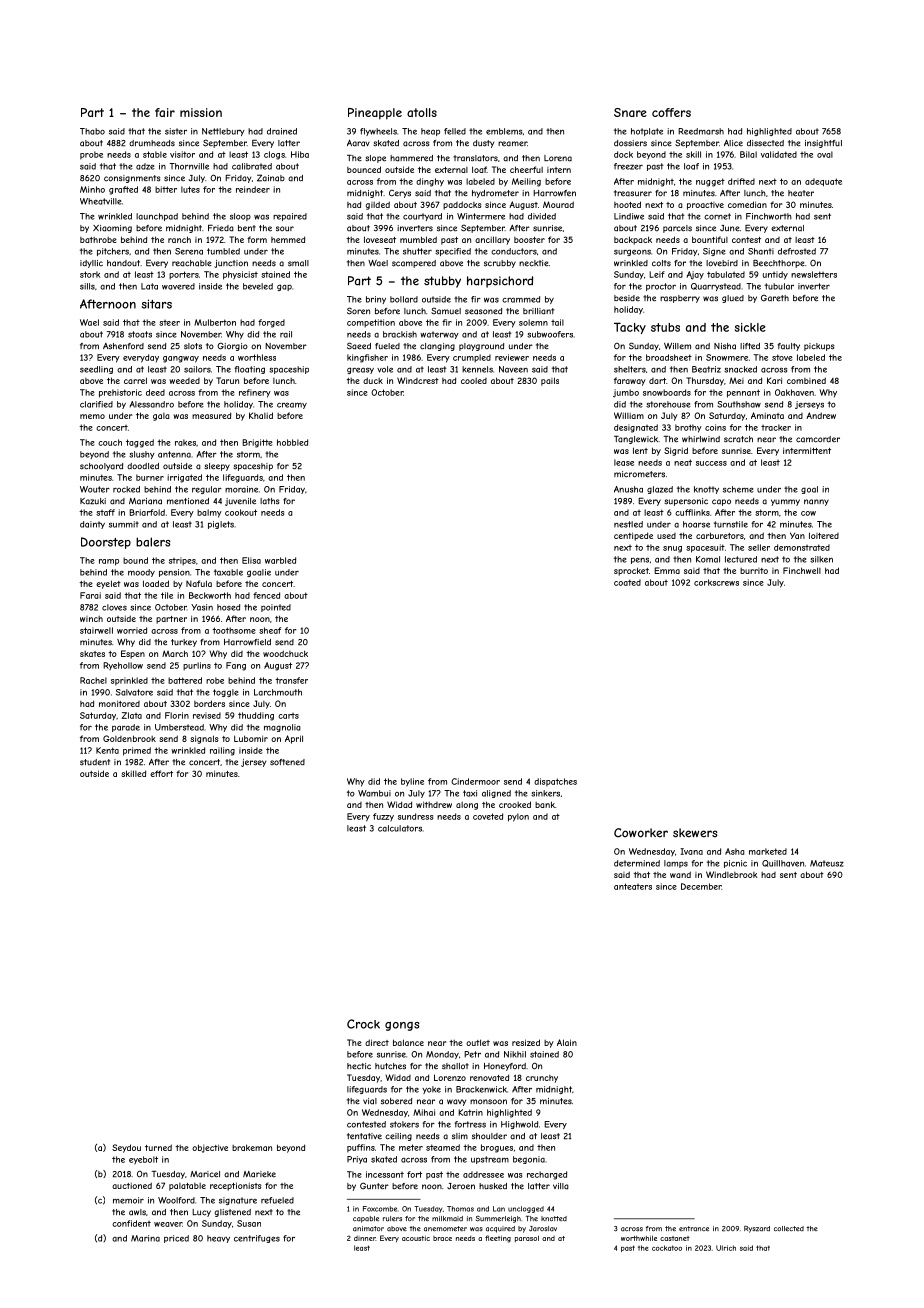  Describe the element at coordinates (827, 863) in the page. I see `Mateusz` at that location.
